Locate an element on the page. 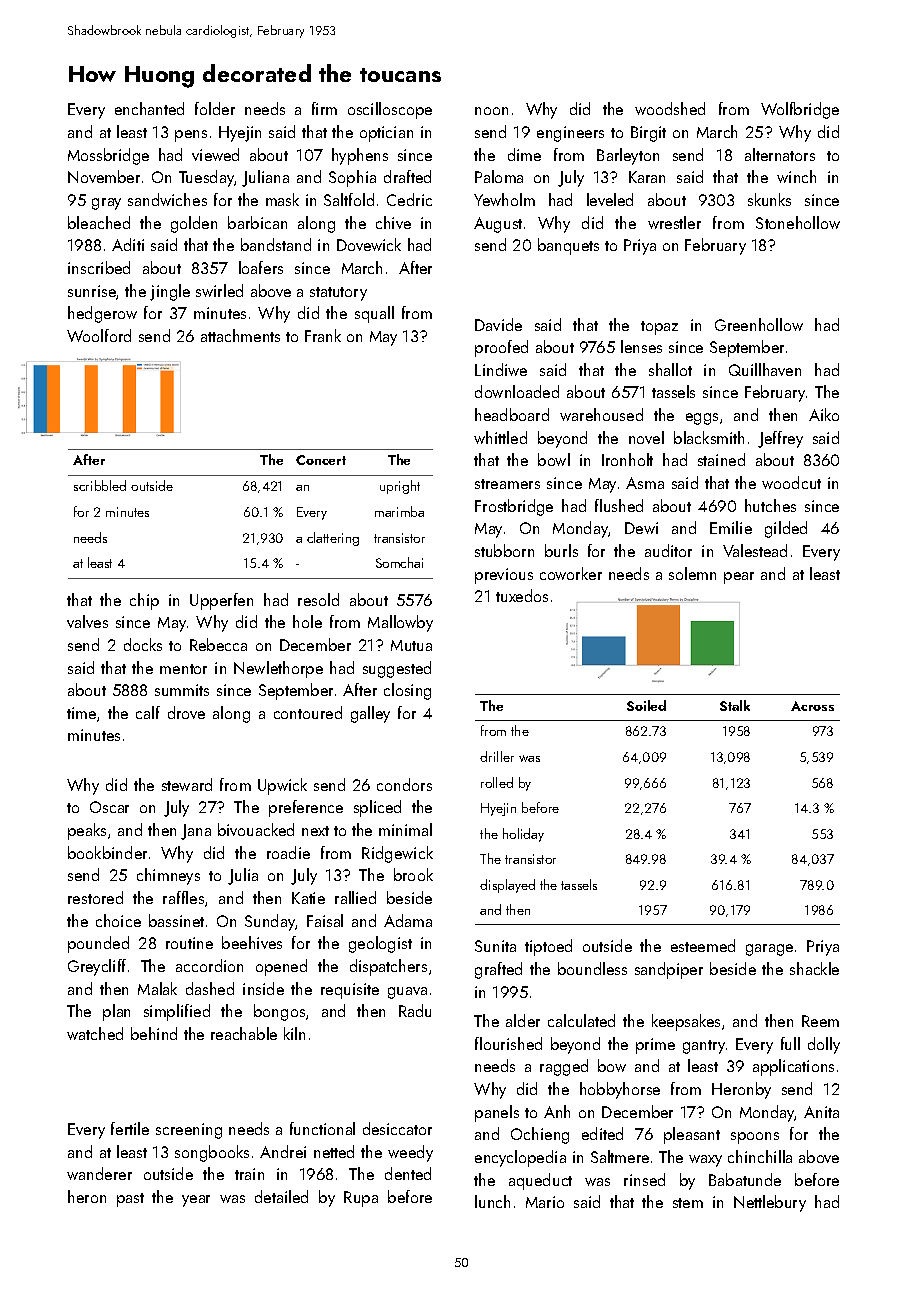  enchanted is located at coordinates (149, 108).
